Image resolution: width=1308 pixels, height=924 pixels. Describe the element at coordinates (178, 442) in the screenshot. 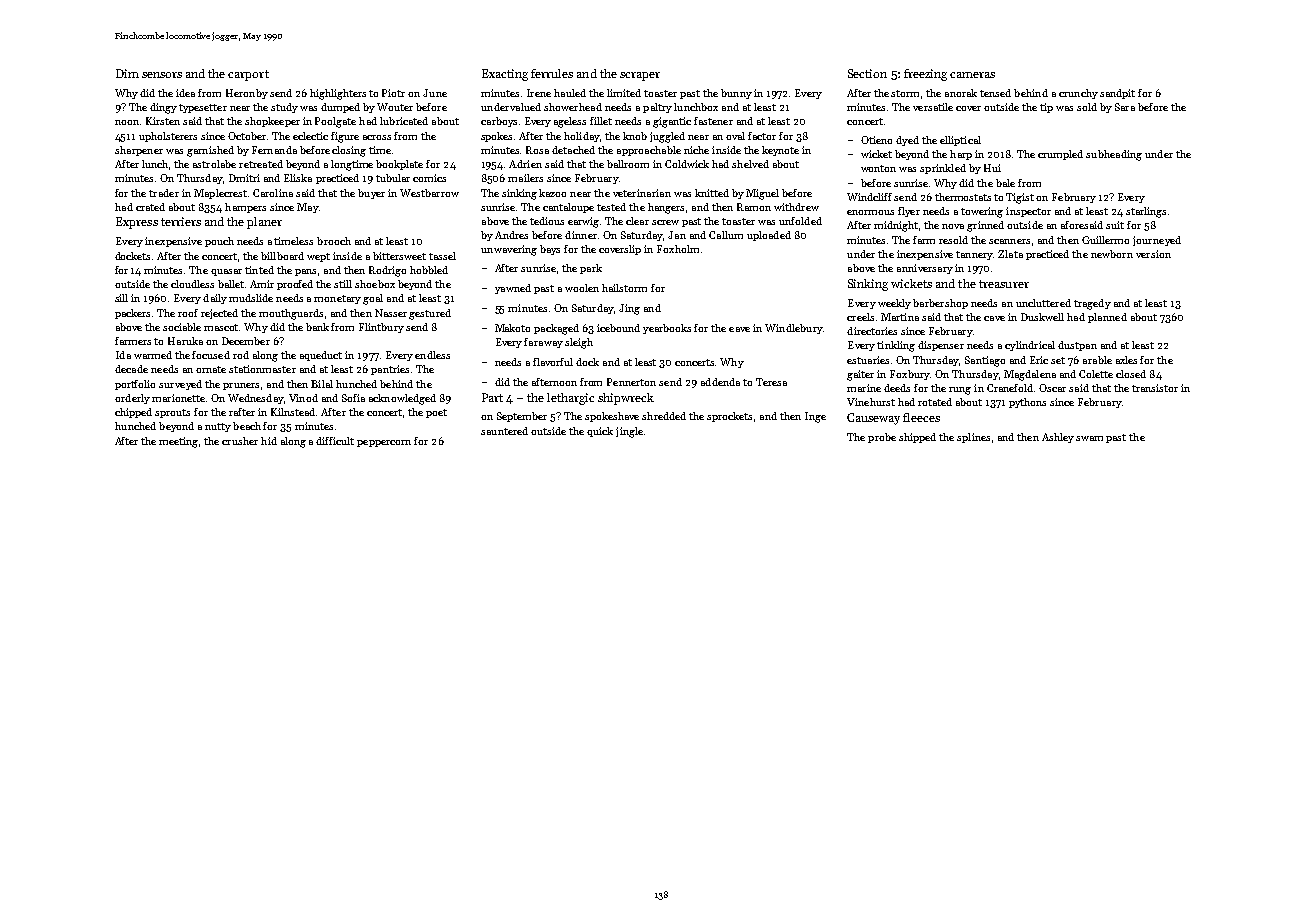

I see `meeting` at that location.
